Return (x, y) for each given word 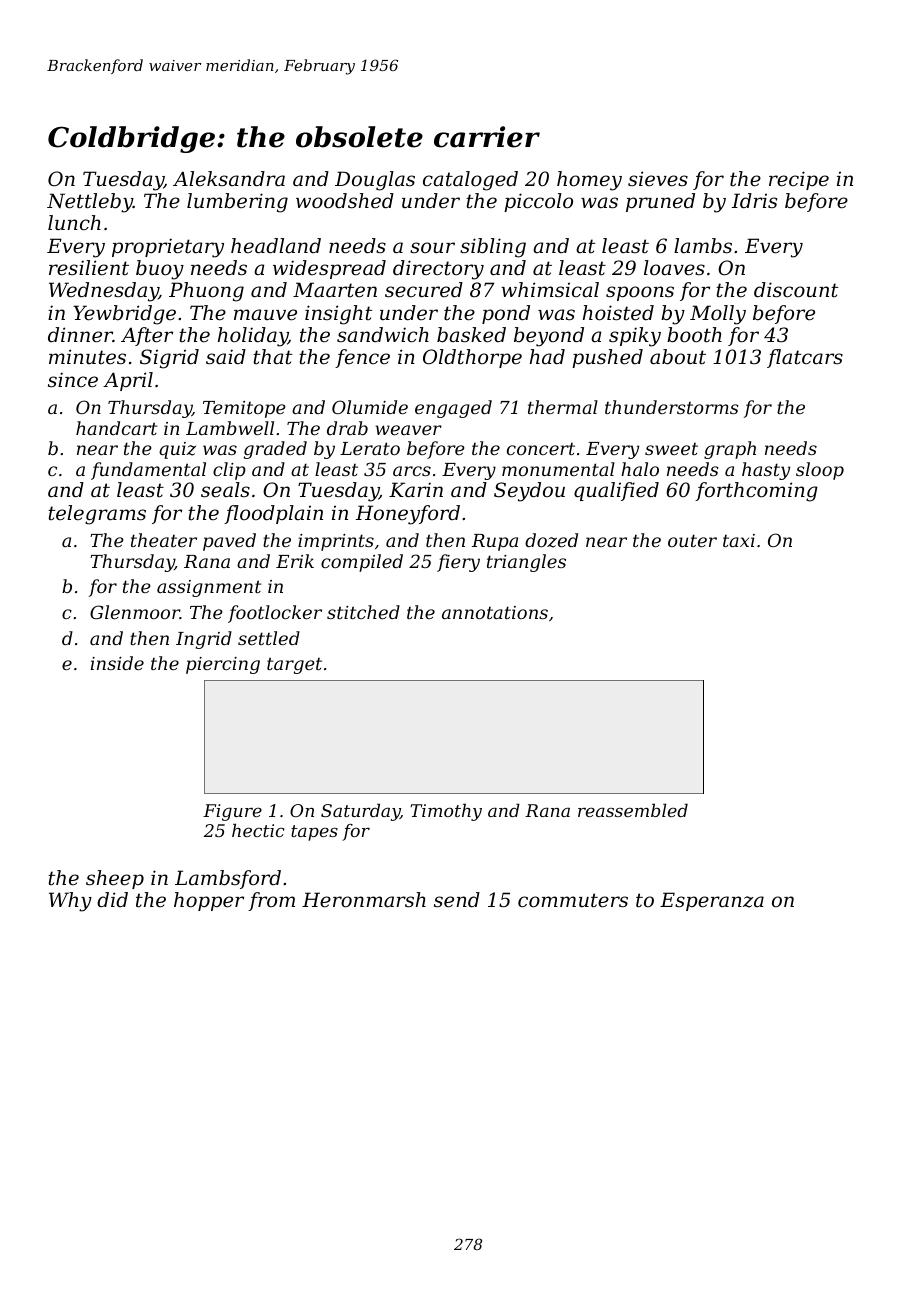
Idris (754, 201)
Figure (232, 812)
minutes (87, 357)
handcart (116, 428)
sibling (493, 248)
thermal (563, 407)
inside (117, 663)
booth (694, 335)
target (294, 665)
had (547, 357)
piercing (223, 665)
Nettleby (90, 203)
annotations (495, 612)
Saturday (360, 812)
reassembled (633, 810)
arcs (412, 471)
